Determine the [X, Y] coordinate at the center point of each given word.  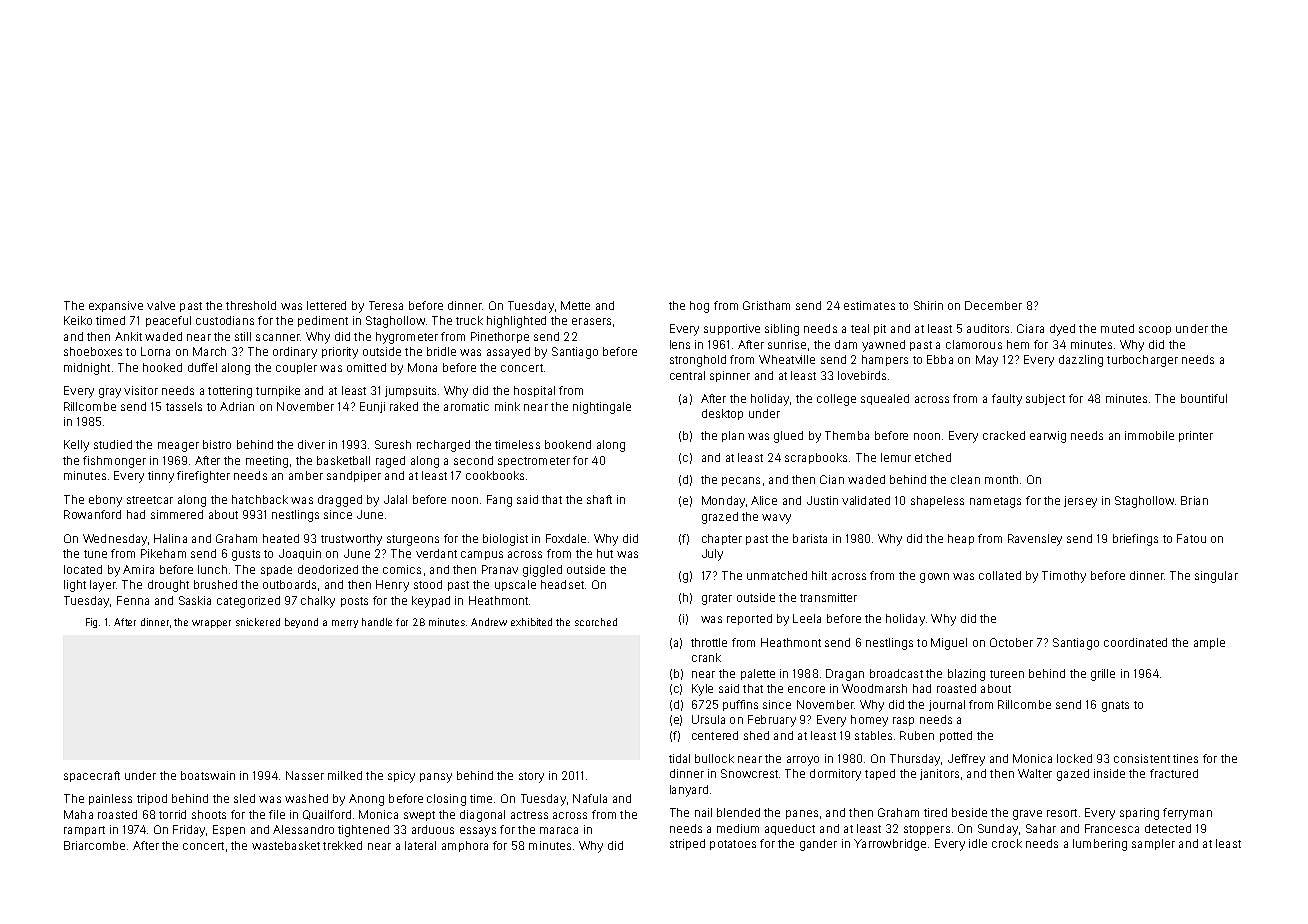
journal [947, 705]
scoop [1155, 330]
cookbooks [495, 475]
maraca [559, 830]
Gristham [766, 305]
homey [869, 721]
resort [1062, 813]
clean [965, 479]
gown [934, 578]
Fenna [133, 600]
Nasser [305, 775]
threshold [251, 305]
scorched [596, 622]
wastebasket [286, 845]
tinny [161, 477]
